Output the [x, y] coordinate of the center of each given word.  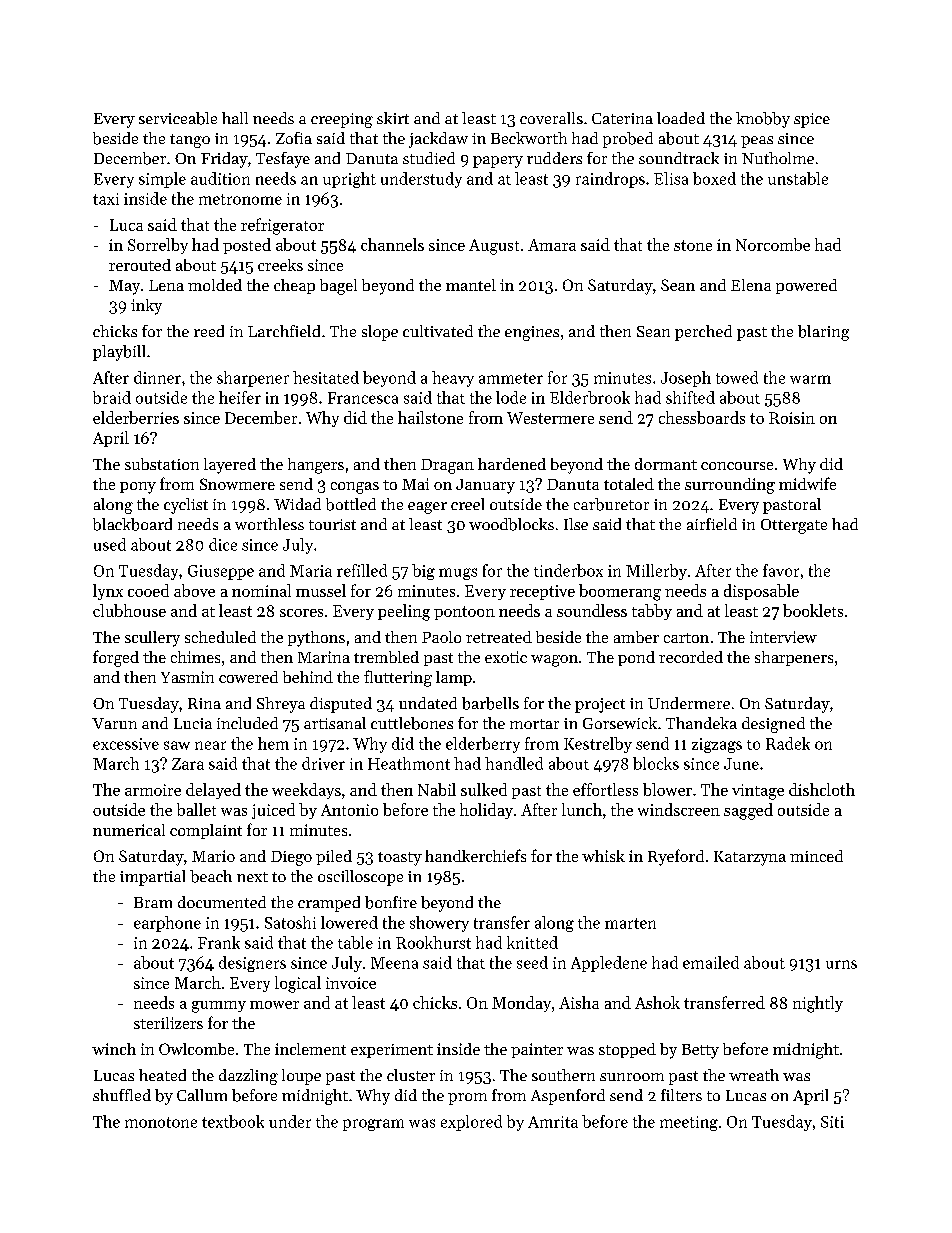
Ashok [657, 1002]
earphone [167, 924]
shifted [690, 397]
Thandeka [701, 723]
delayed [213, 791]
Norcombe [773, 244]
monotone [161, 1122]
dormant [666, 464]
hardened [512, 464]
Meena [394, 963]
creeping [342, 120]
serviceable [178, 118]
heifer [240, 397]
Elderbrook [590, 397]
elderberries [136, 417]
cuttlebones [412, 723]
